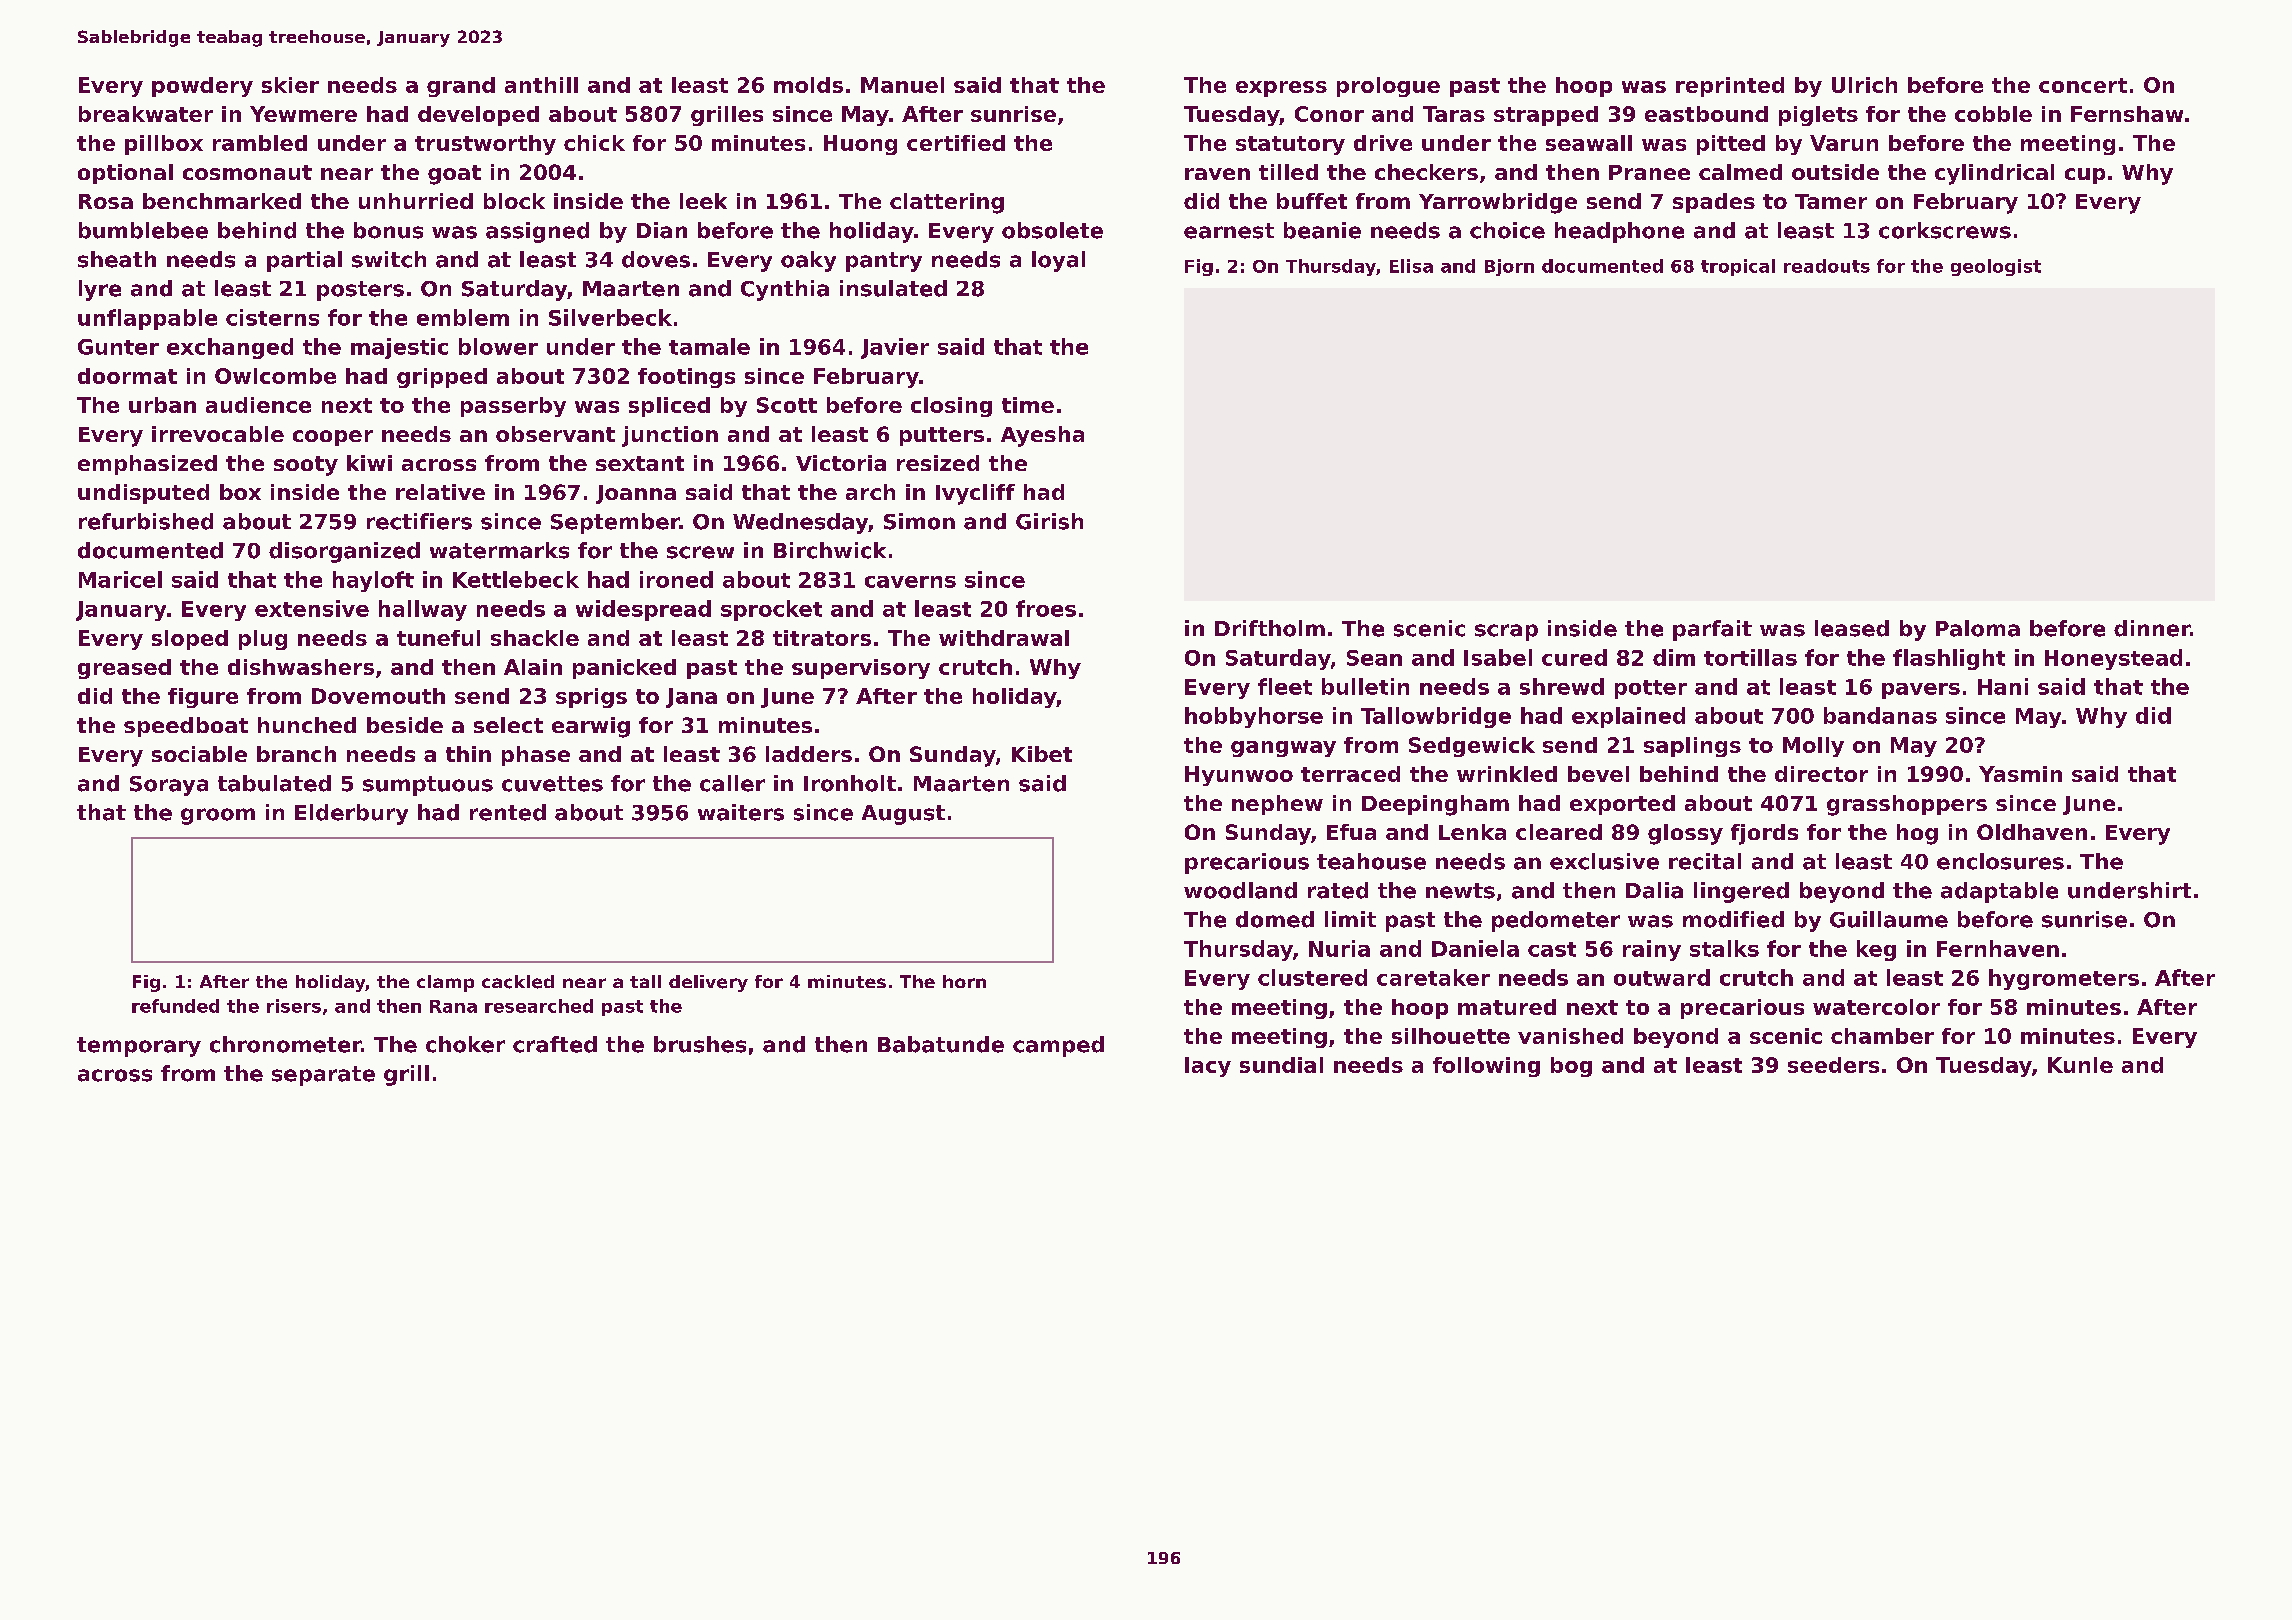 The image size is (2292, 1620). What do you see at coordinates (2152, 628) in the screenshot?
I see `dinner` at bounding box center [2152, 628].
